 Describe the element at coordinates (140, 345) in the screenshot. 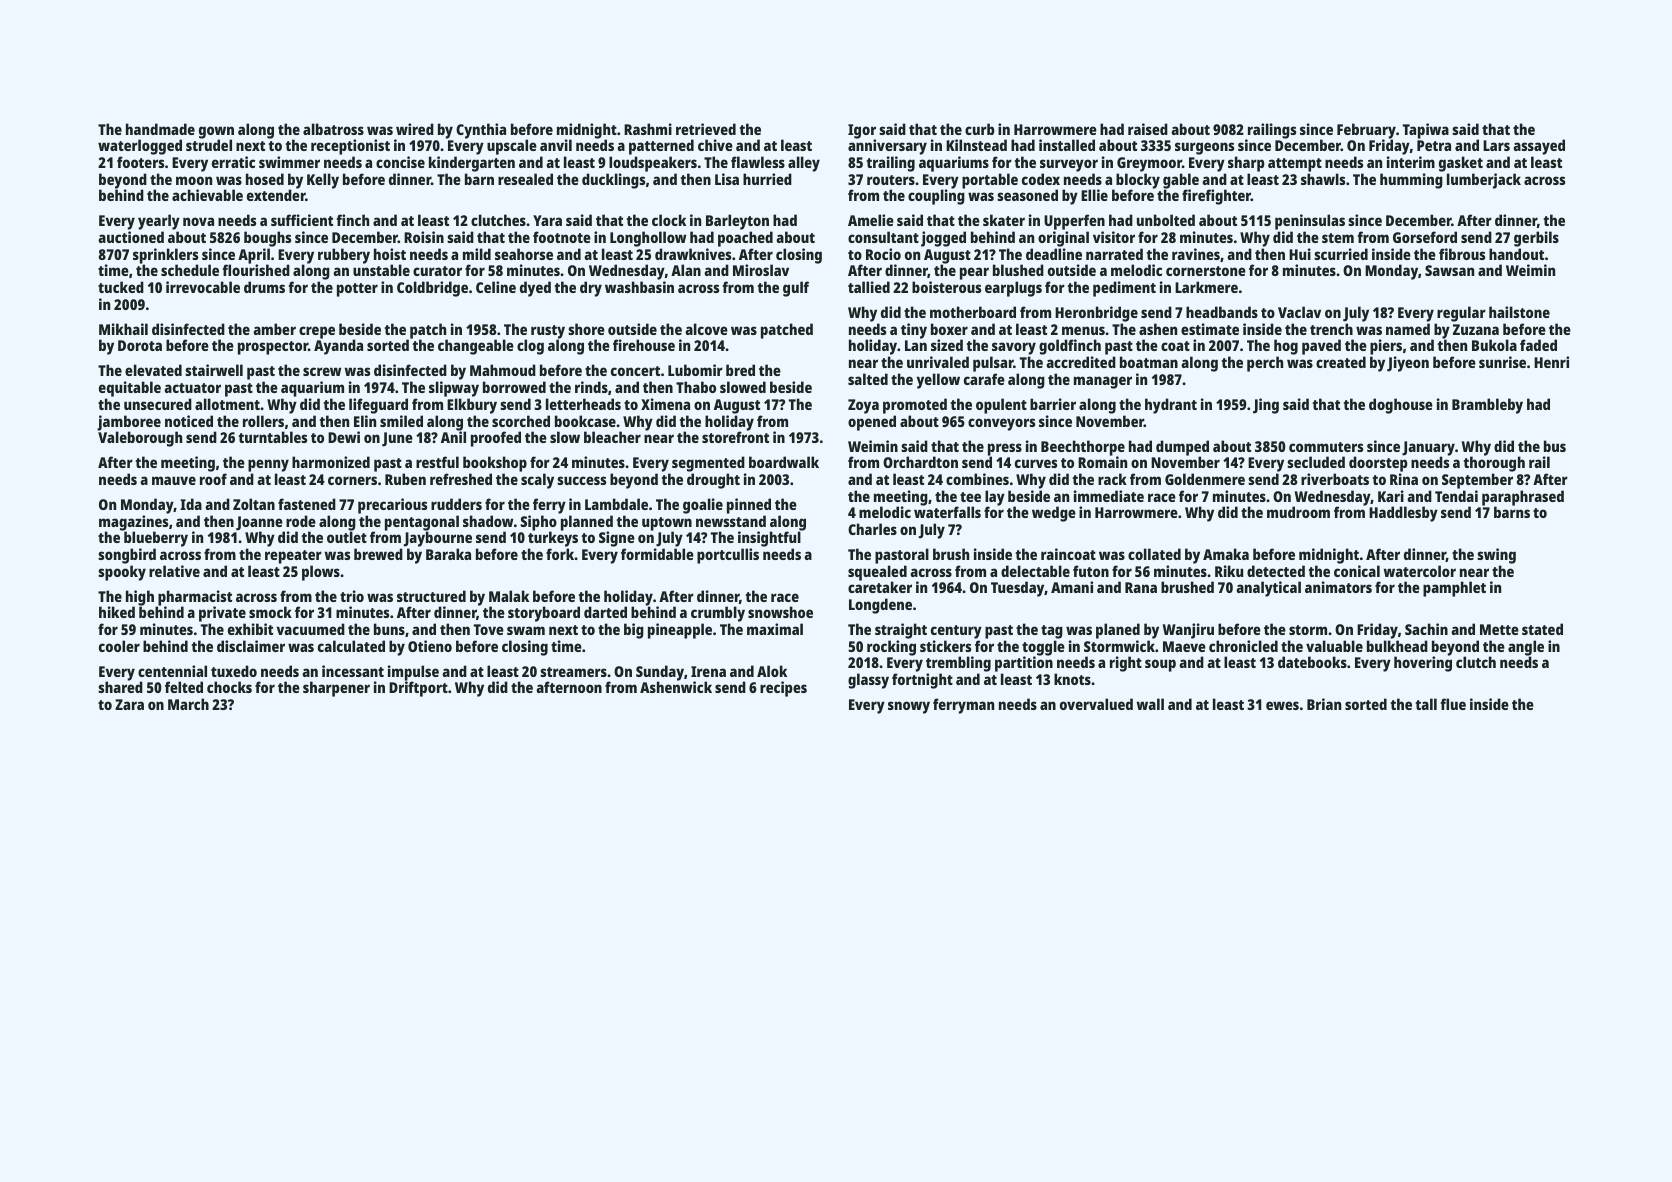

I see `Dorota` at that location.
